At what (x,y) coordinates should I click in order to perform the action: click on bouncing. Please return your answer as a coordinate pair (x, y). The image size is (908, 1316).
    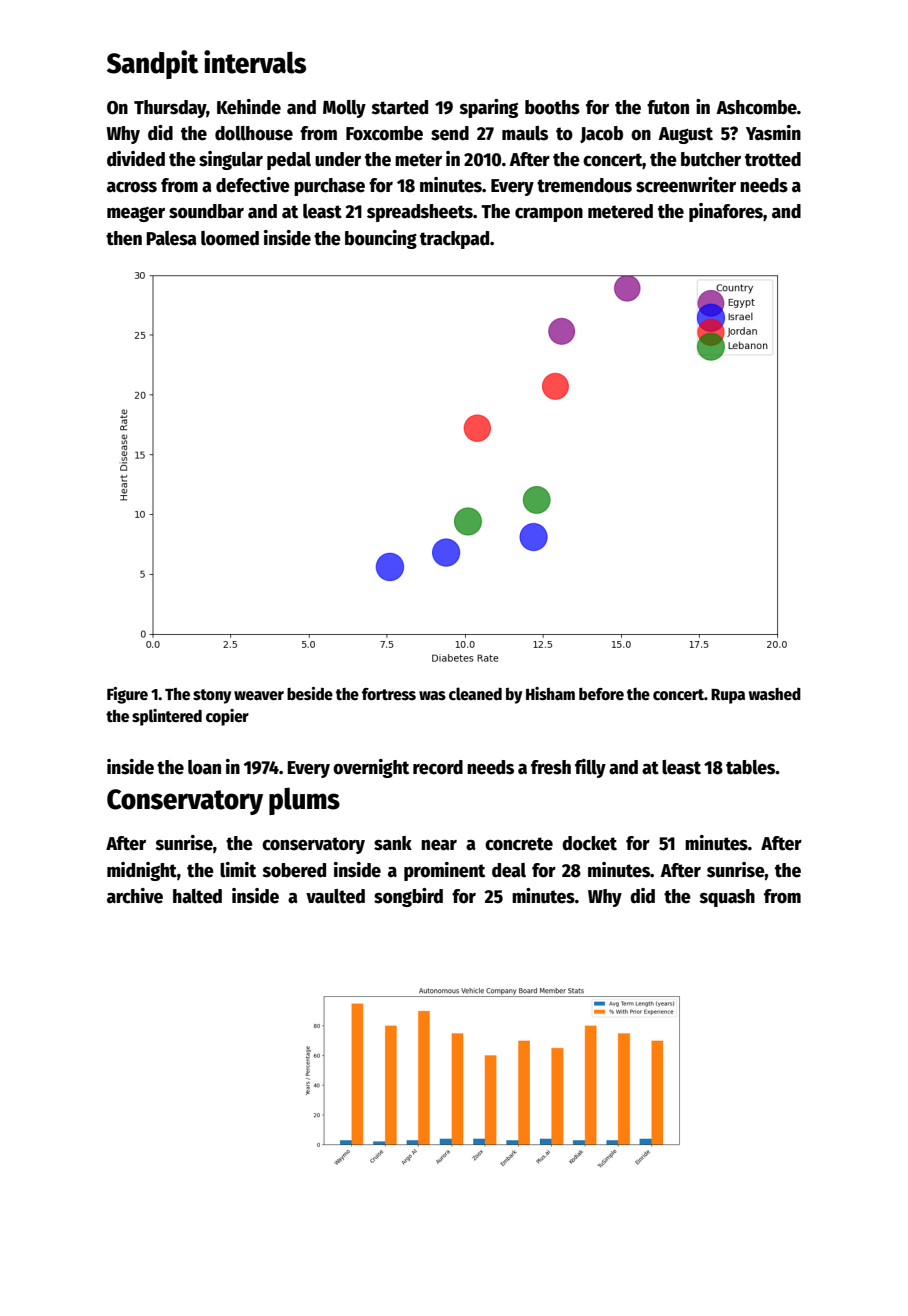
    Looking at the image, I should click on (381, 239).
